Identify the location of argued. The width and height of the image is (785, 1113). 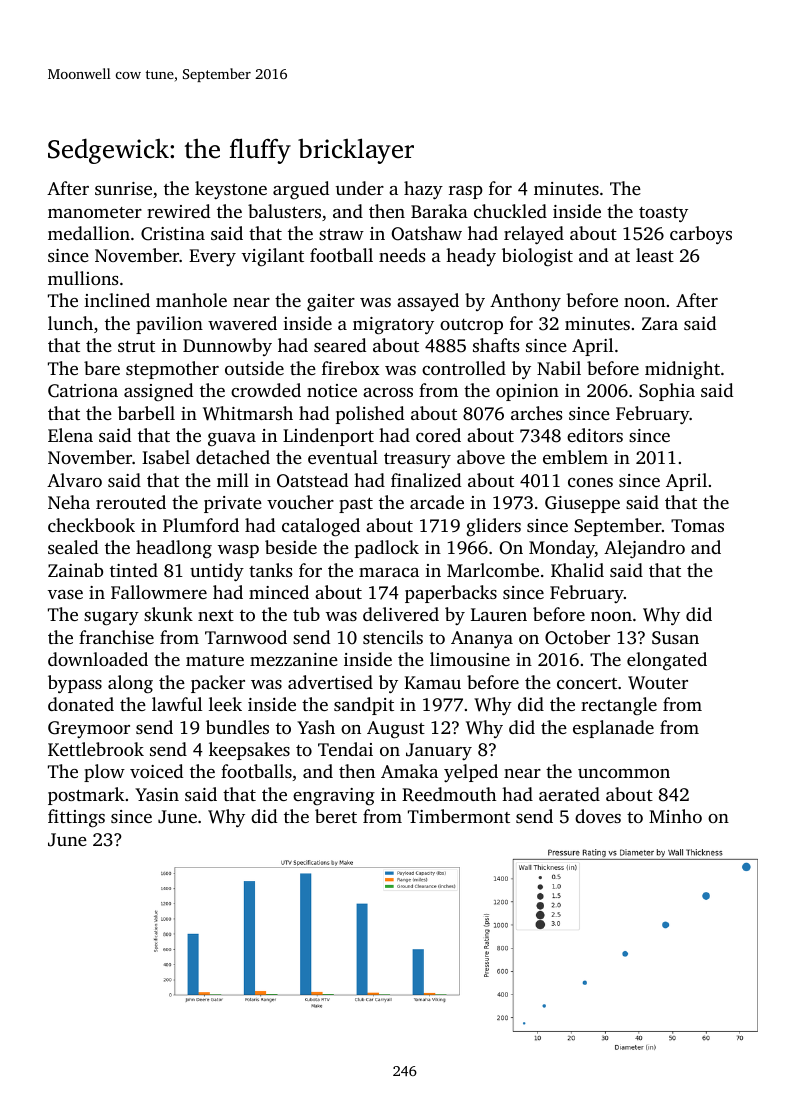
(301, 190).
